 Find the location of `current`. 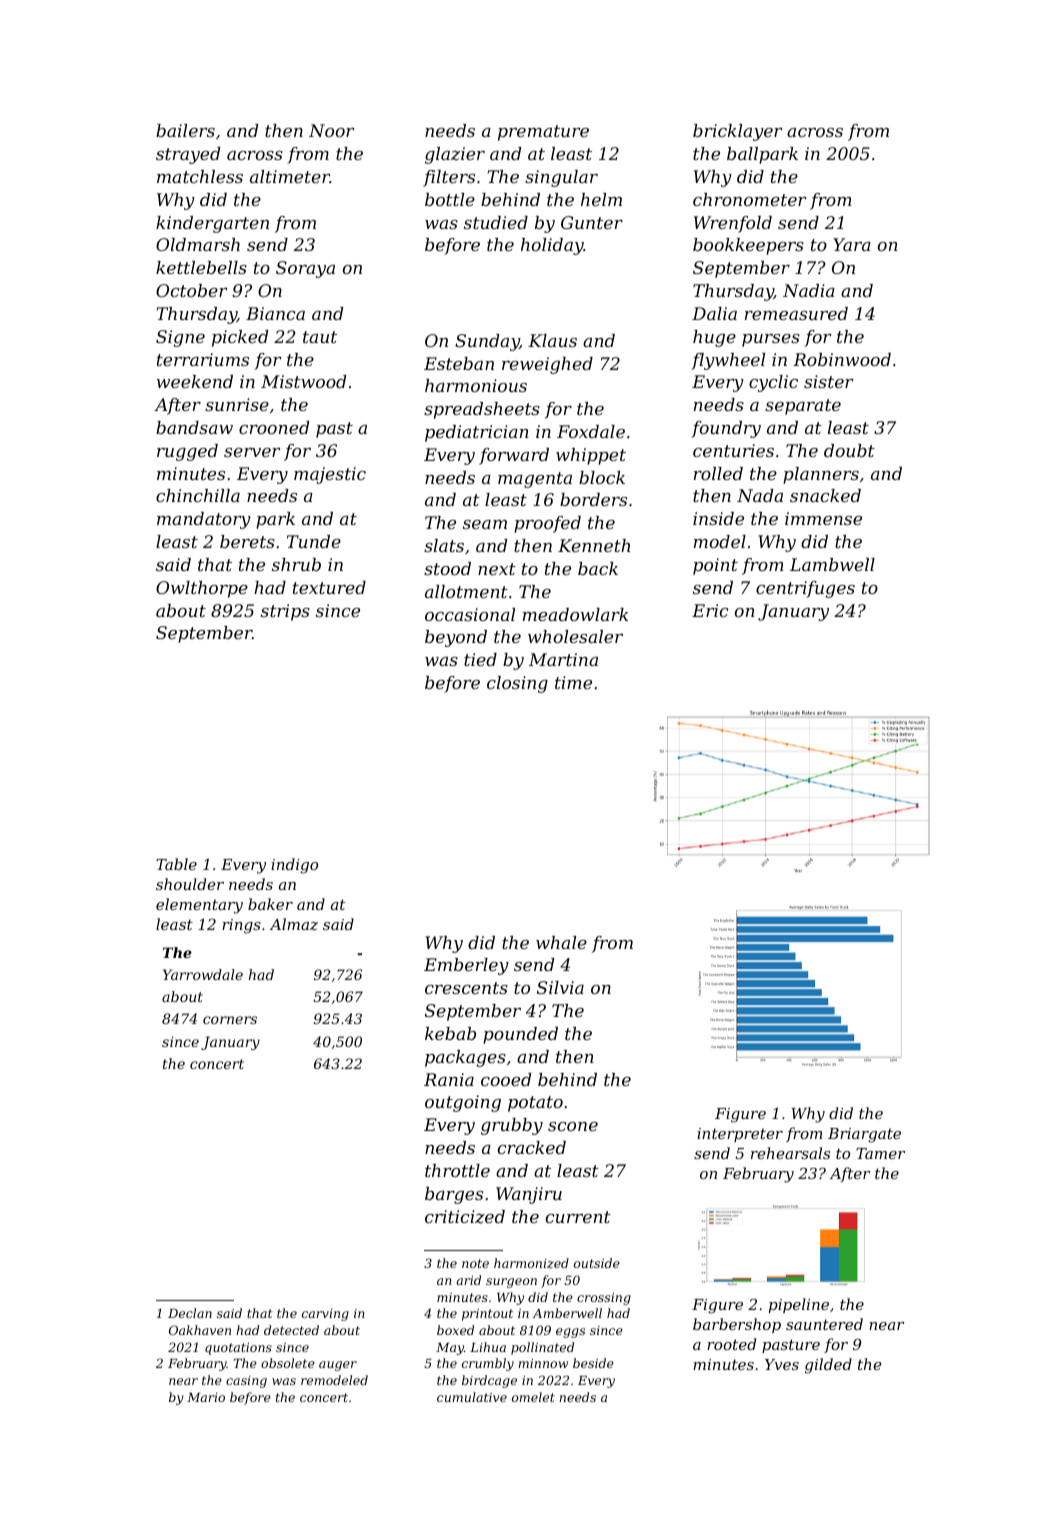

current is located at coordinates (578, 1217).
